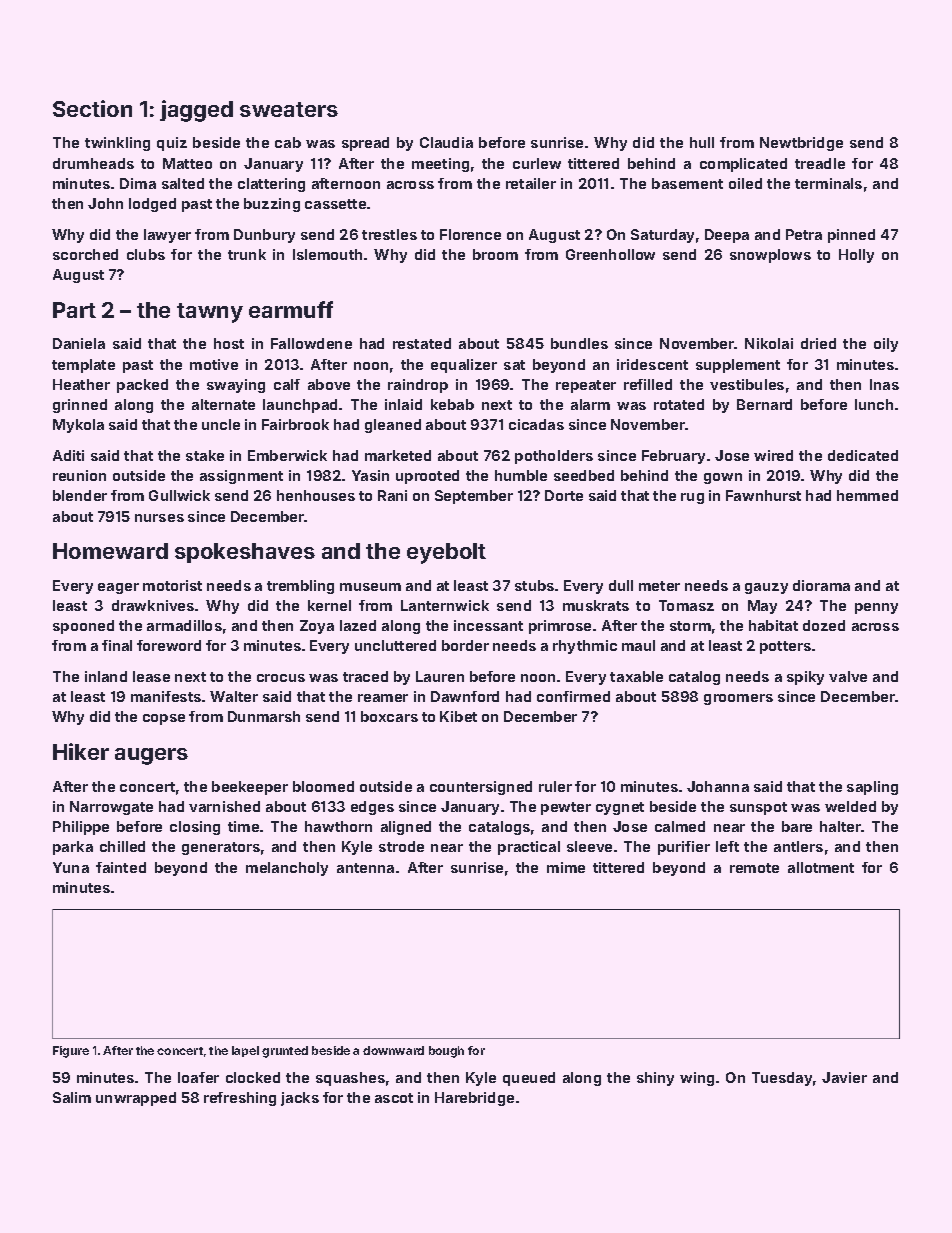  Describe the element at coordinates (474, 1099) in the image. I see `Harebridge` at that location.
